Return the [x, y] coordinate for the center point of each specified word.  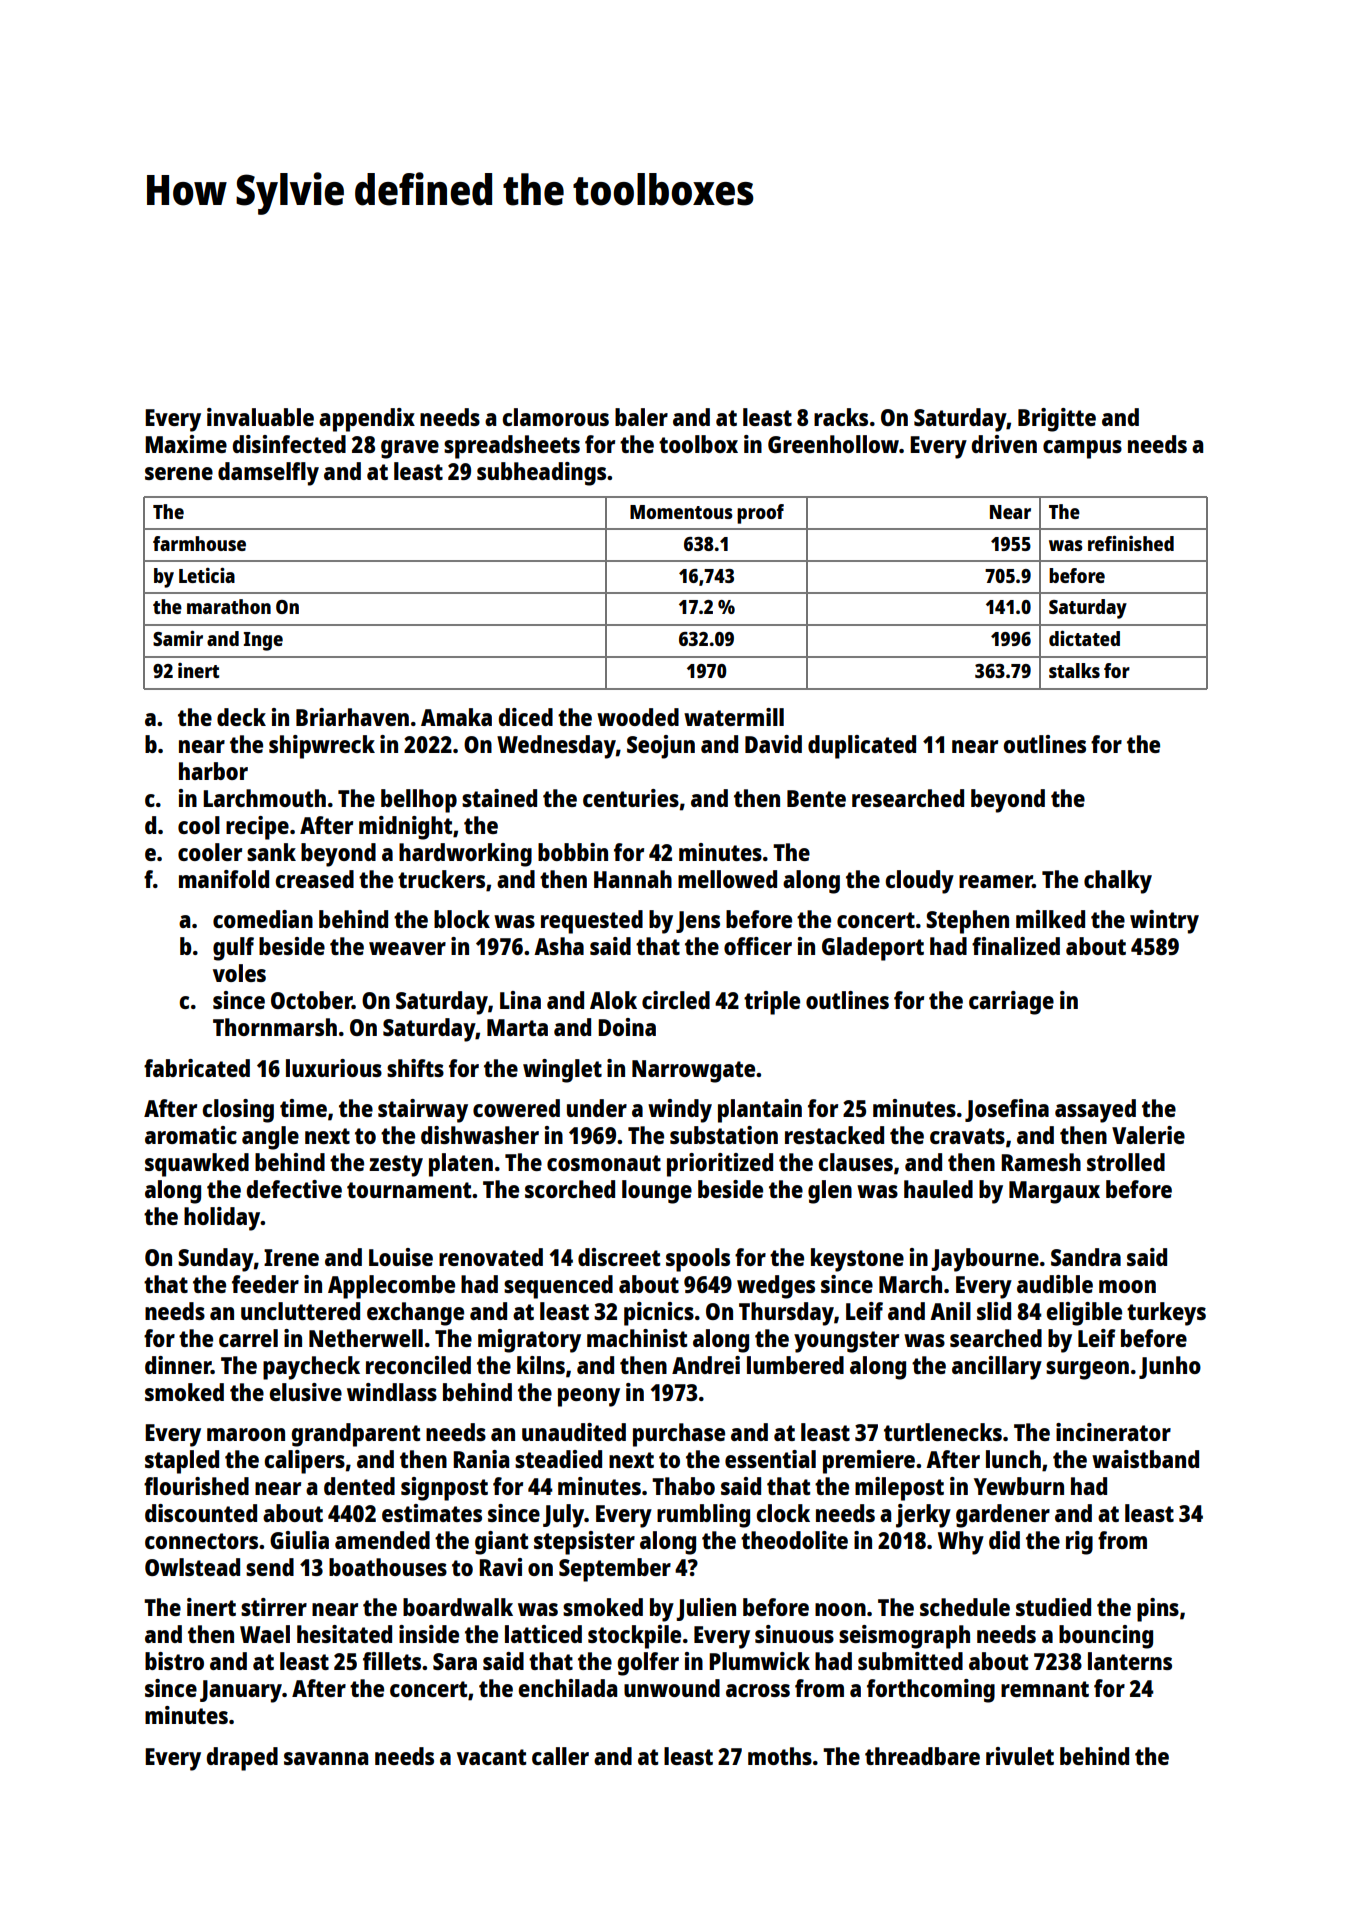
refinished [1131, 543]
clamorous [555, 417]
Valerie [1148, 1135]
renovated [491, 1257]
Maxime [186, 444]
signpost [444, 1489]
